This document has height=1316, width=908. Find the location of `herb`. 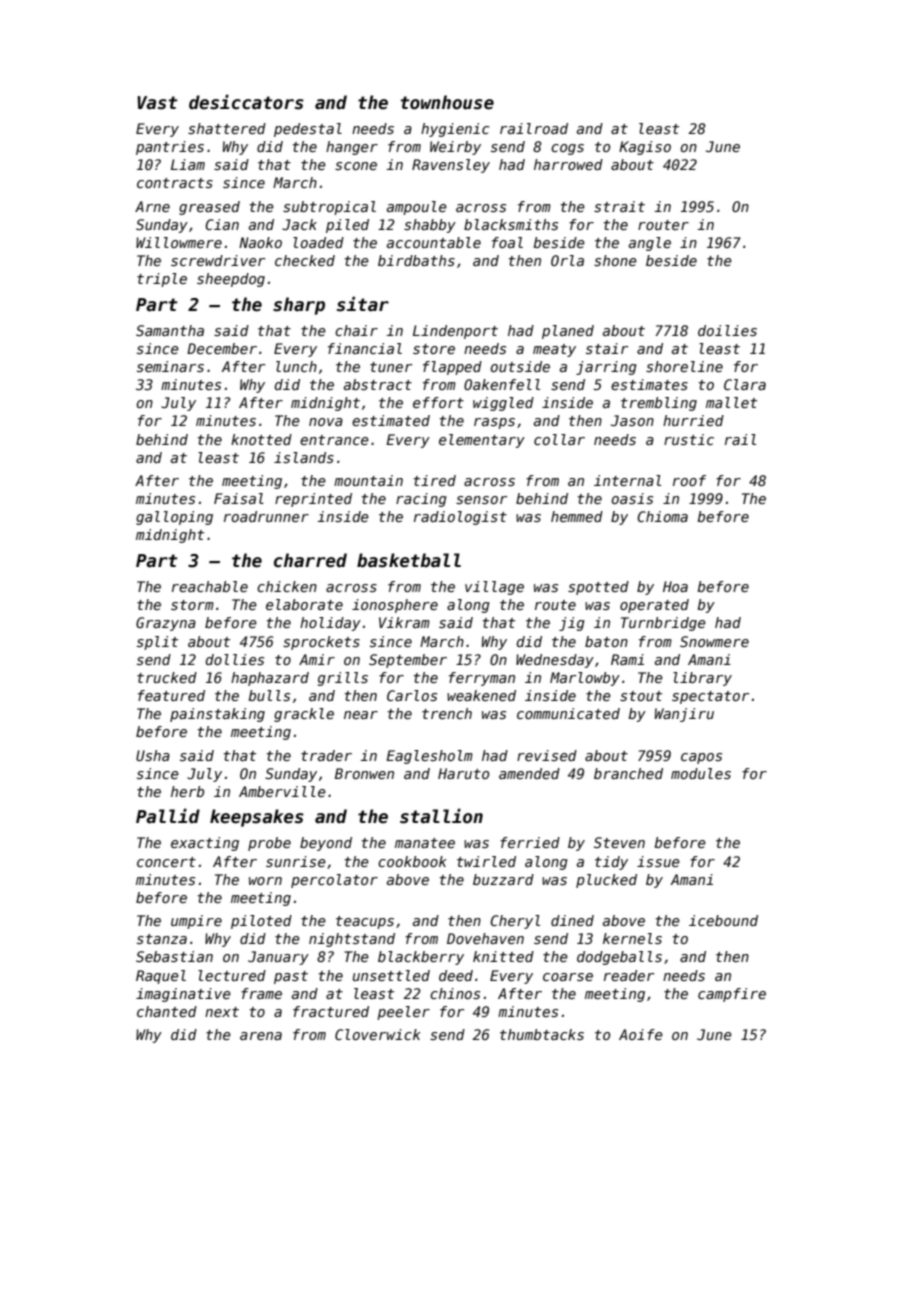

herb is located at coordinates (187, 791).
